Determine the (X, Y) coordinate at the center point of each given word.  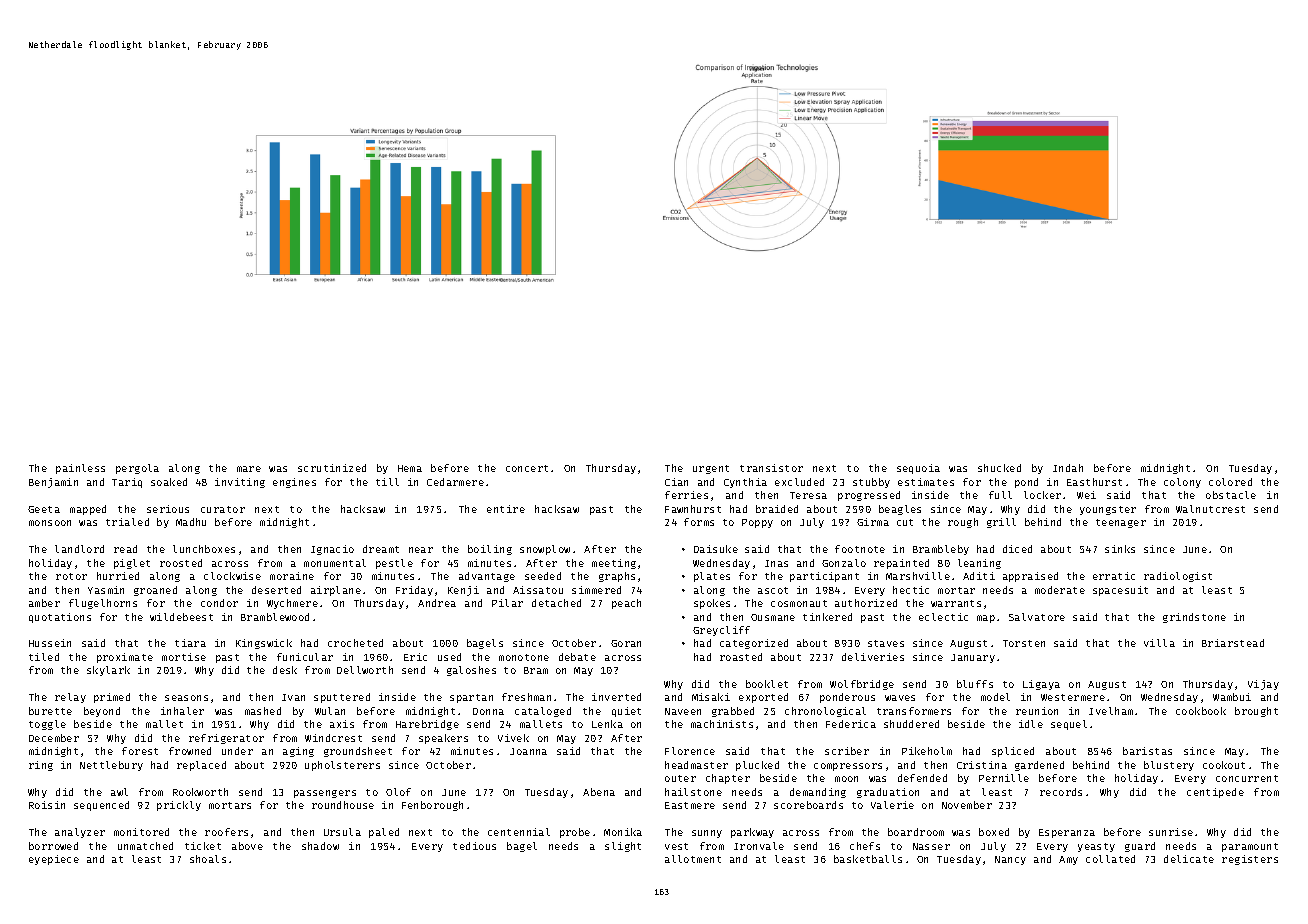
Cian (676, 482)
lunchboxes (204, 549)
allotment (693, 859)
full (1000, 495)
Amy (1068, 860)
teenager (1121, 523)
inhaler (182, 711)
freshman (526, 697)
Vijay (1263, 685)
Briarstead (1233, 643)
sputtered (342, 698)
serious (168, 509)
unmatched (145, 846)
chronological (825, 712)
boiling (490, 550)
